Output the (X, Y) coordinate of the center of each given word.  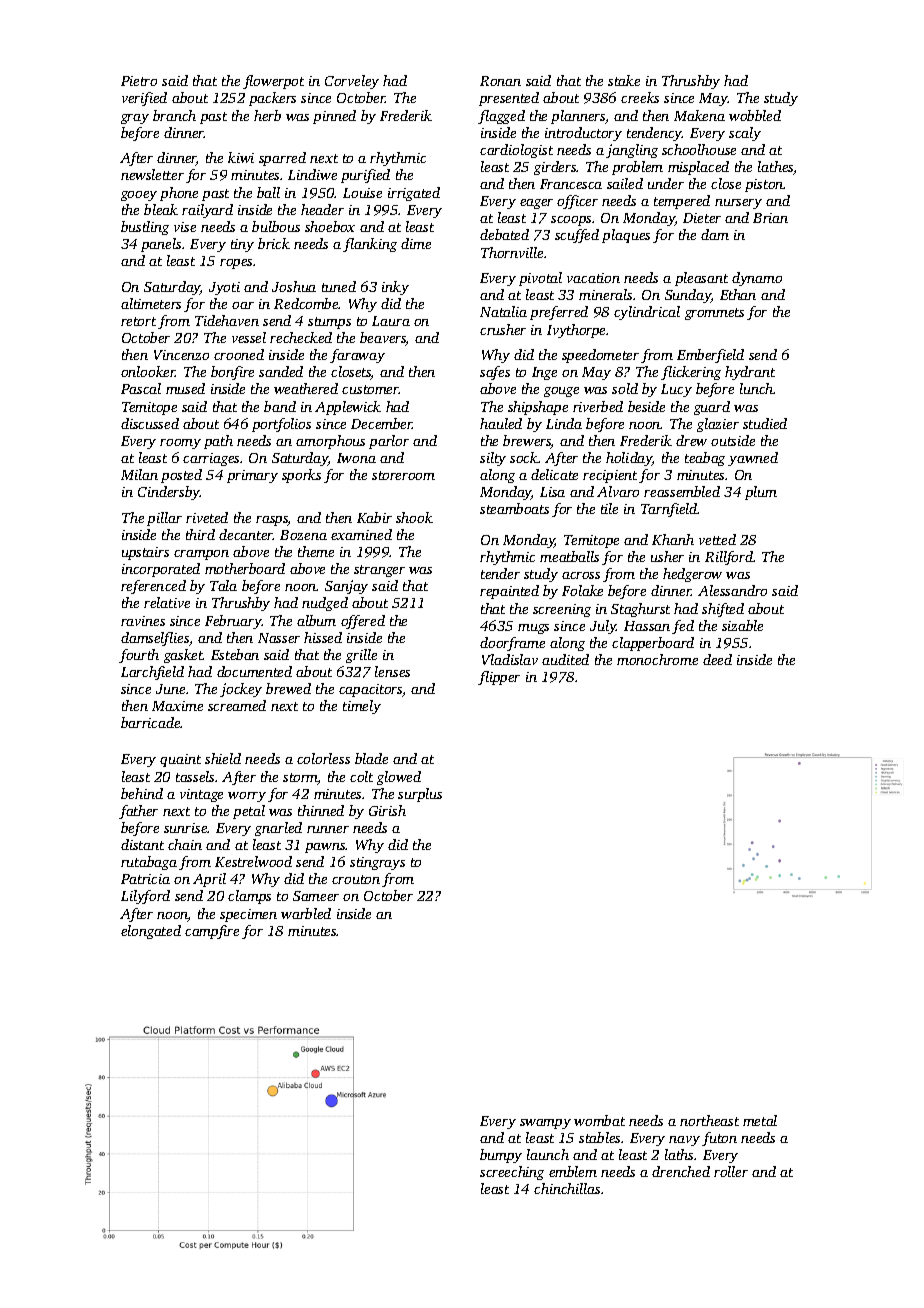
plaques (626, 236)
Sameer (316, 896)
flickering (691, 373)
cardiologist (516, 151)
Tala (223, 585)
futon (719, 1139)
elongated (151, 932)
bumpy (501, 1156)
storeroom (403, 475)
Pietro (139, 81)
